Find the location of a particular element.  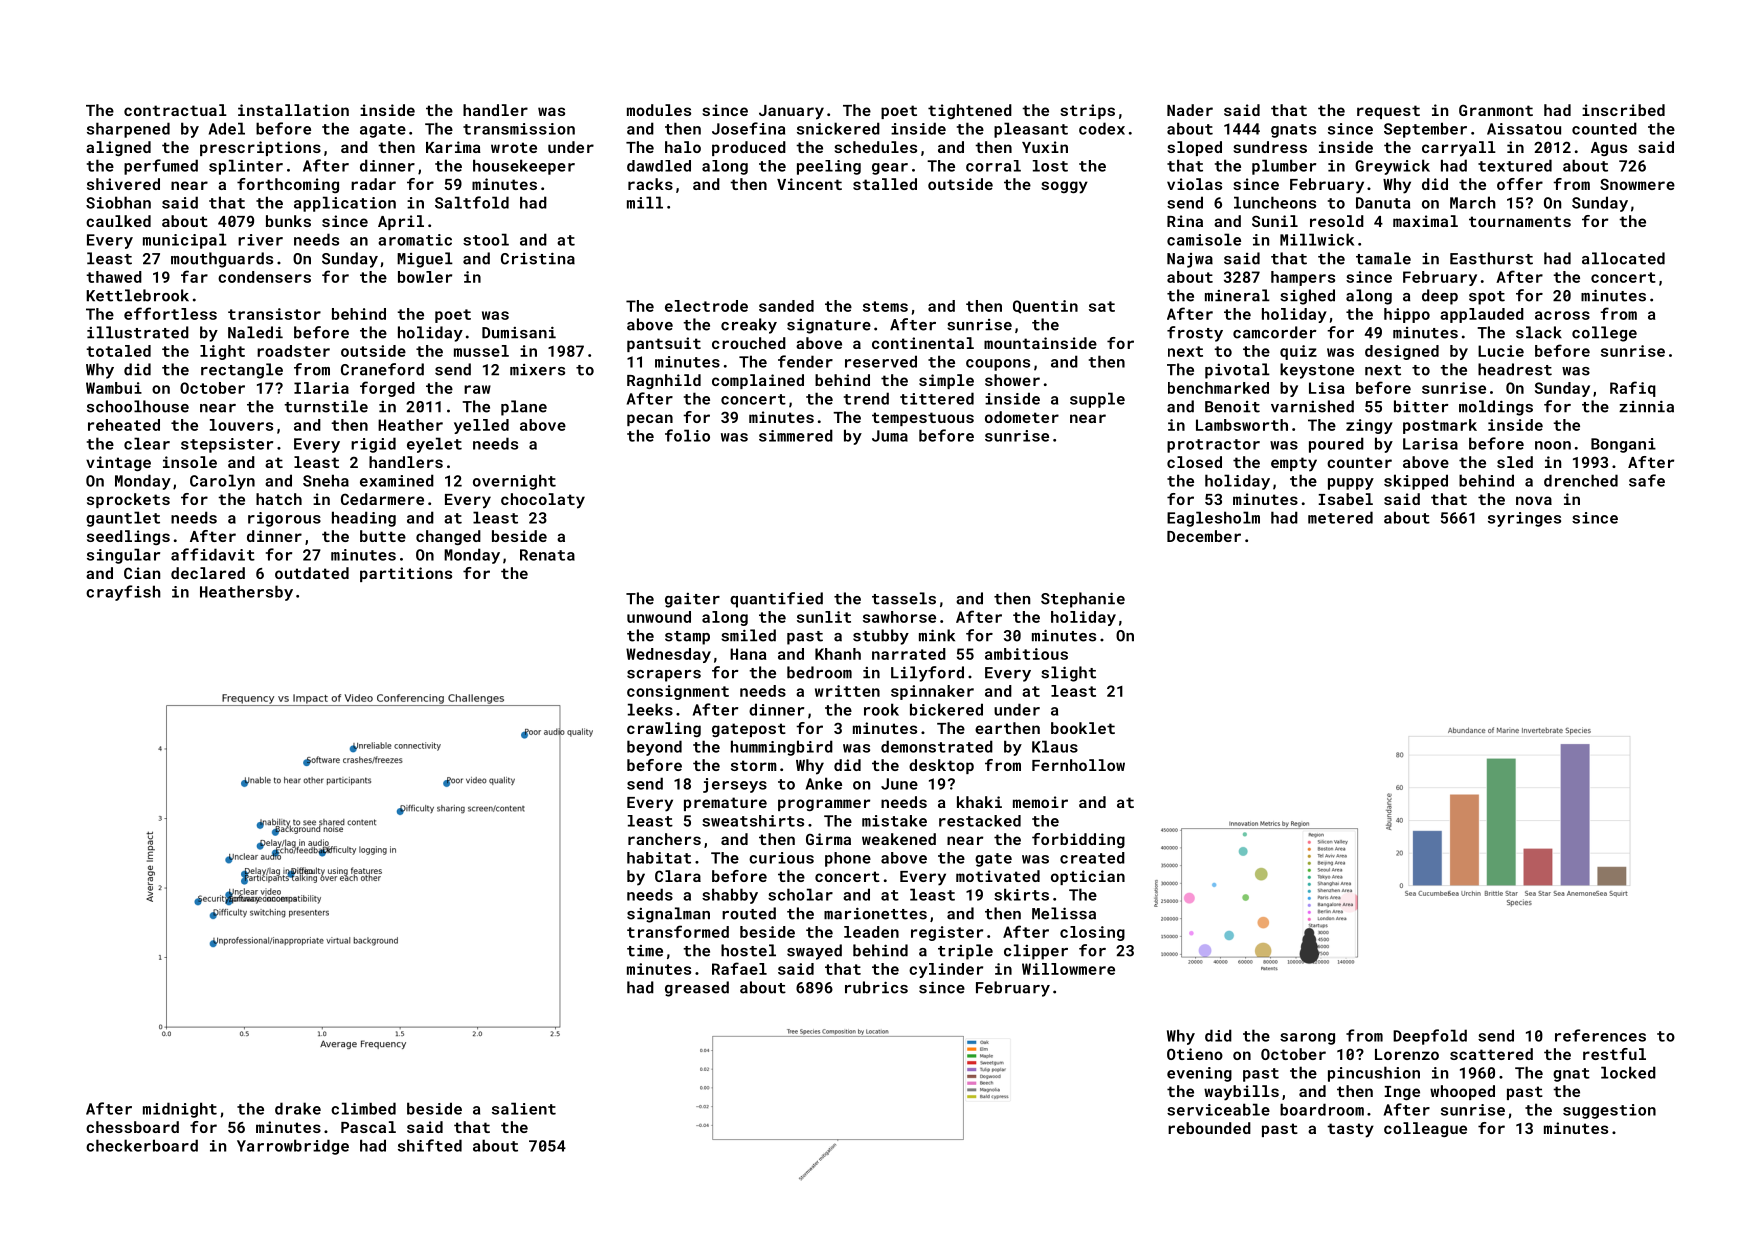

closed is located at coordinates (1194, 462).
